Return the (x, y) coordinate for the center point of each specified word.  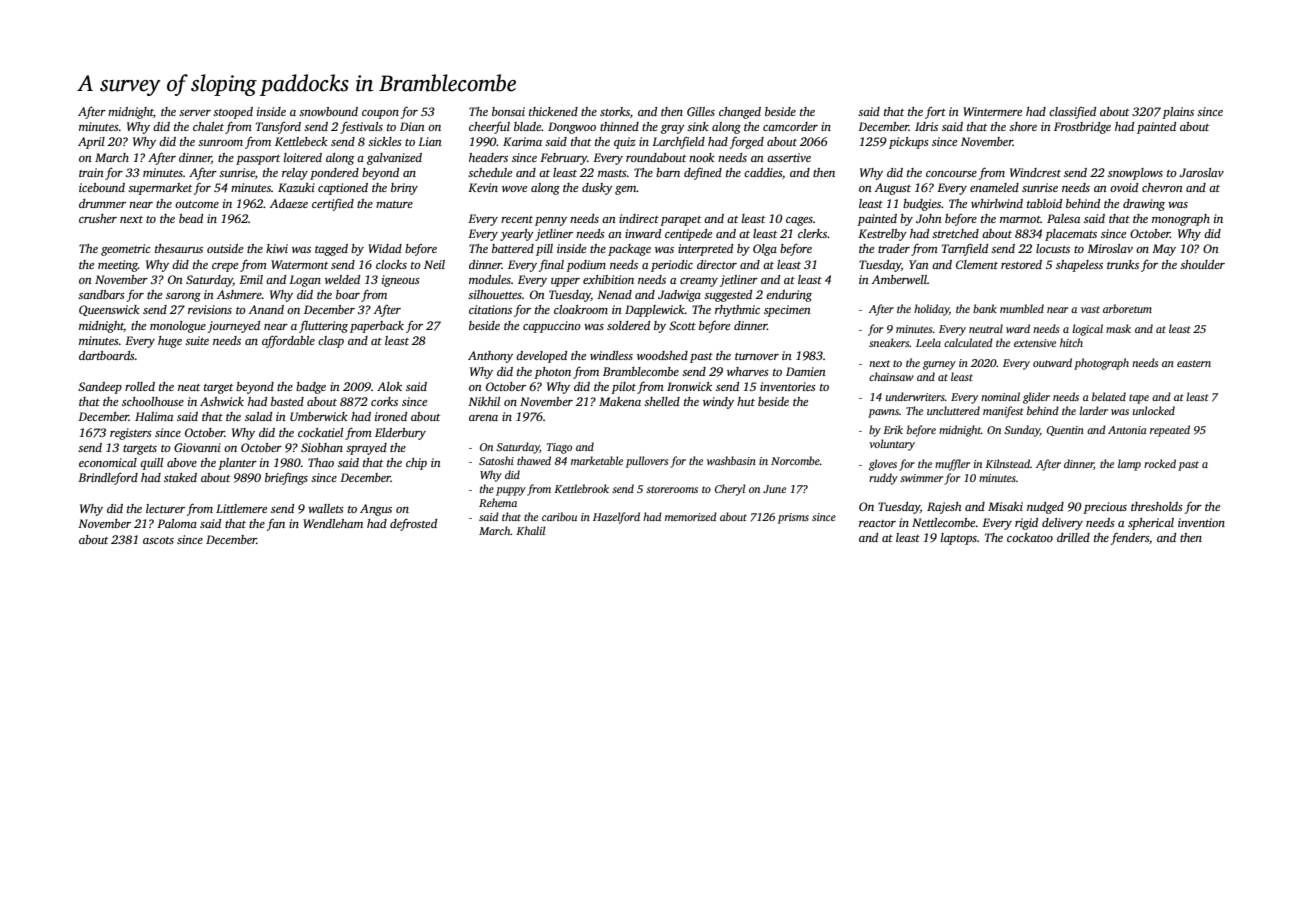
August (893, 189)
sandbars (101, 294)
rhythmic (737, 311)
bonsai (508, 111)
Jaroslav (1201, 172)
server (195, 113)
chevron (1162, 187)
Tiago (559, 448)
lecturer (165, 508)
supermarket (160, 189)
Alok (389, 386)
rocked (1160, 463)
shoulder (1202, 264)
